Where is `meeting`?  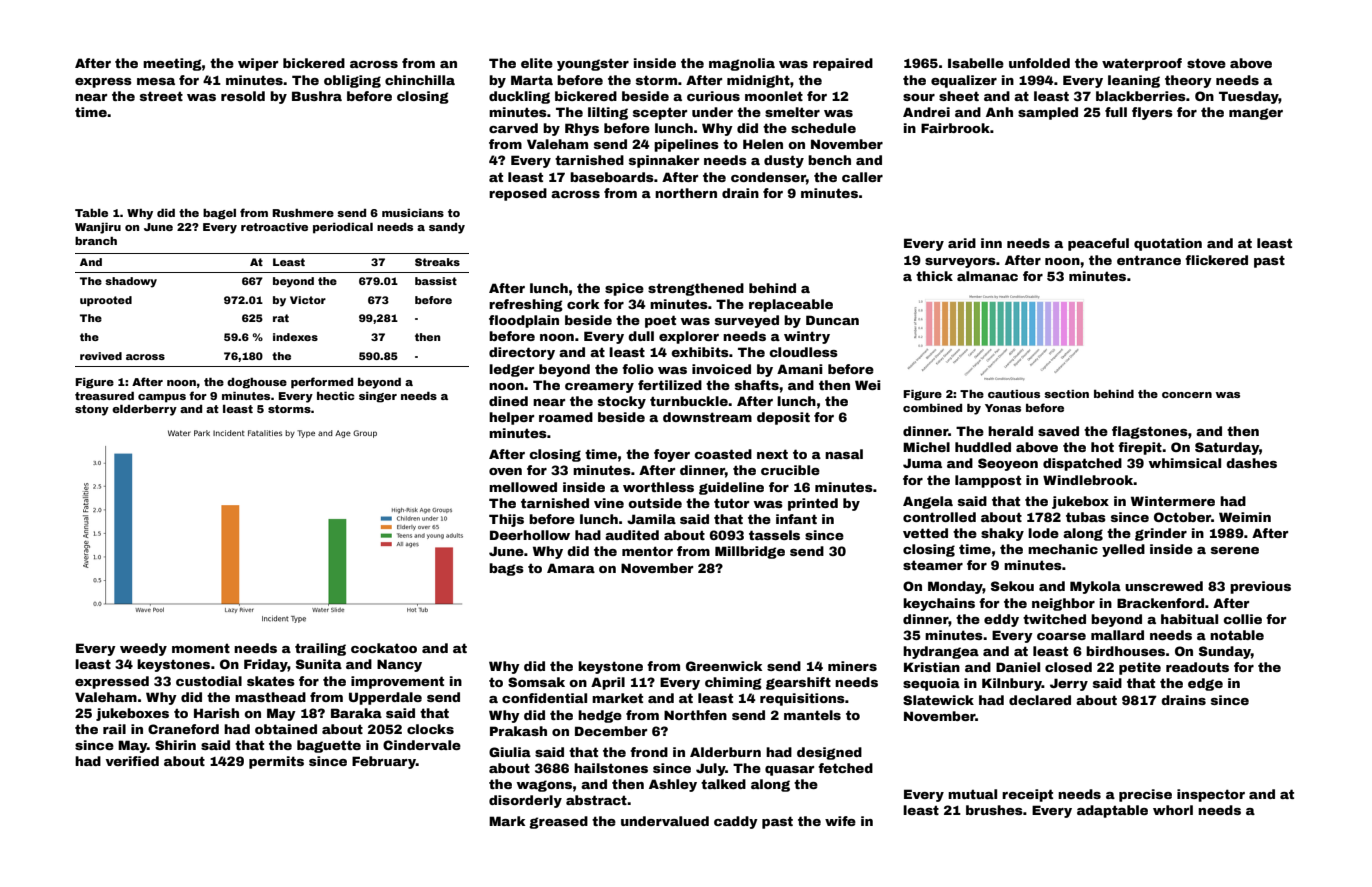
meeting is located at coordinates (172, 64).
